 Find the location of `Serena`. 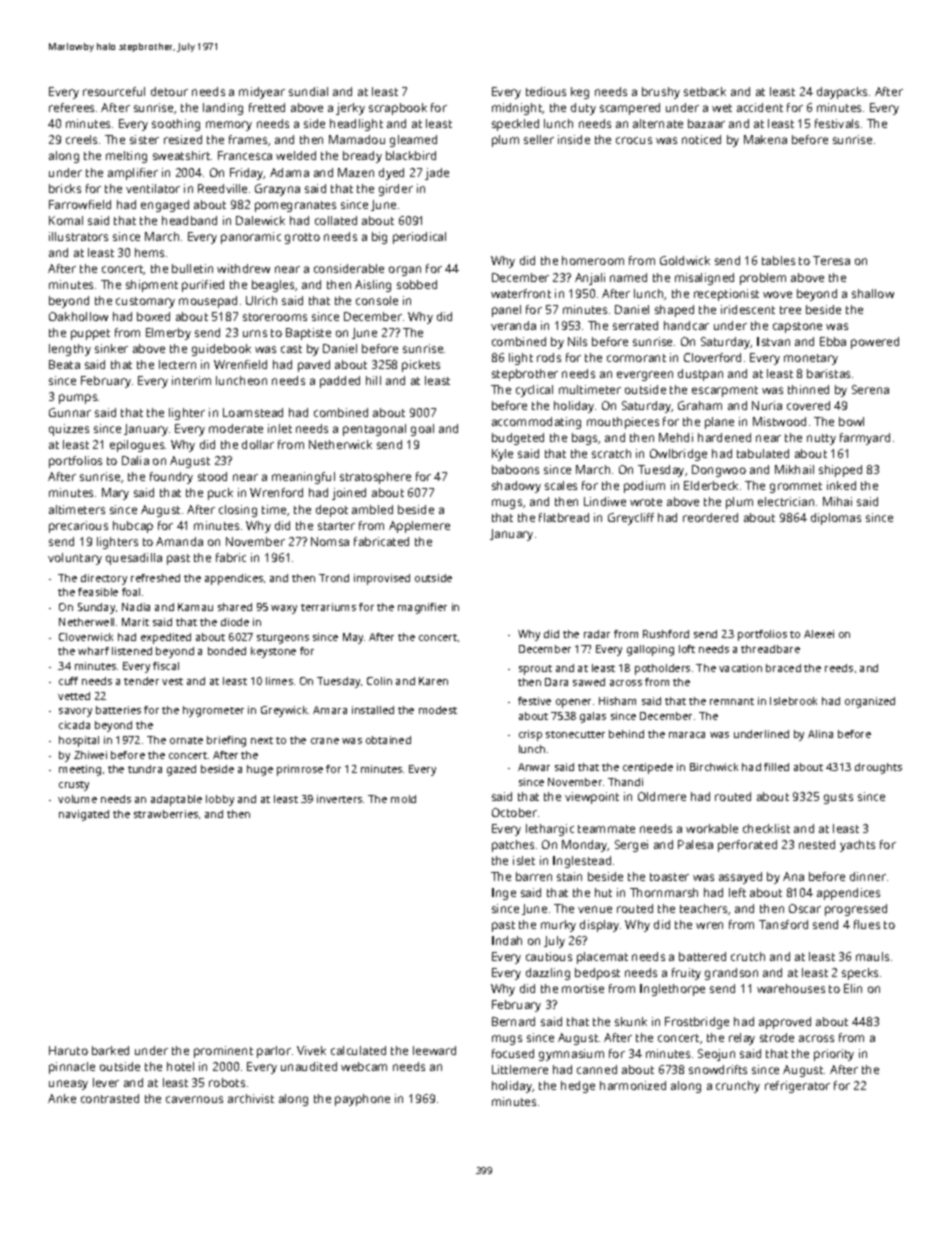

Serena is located at coordinates (870, 389).
